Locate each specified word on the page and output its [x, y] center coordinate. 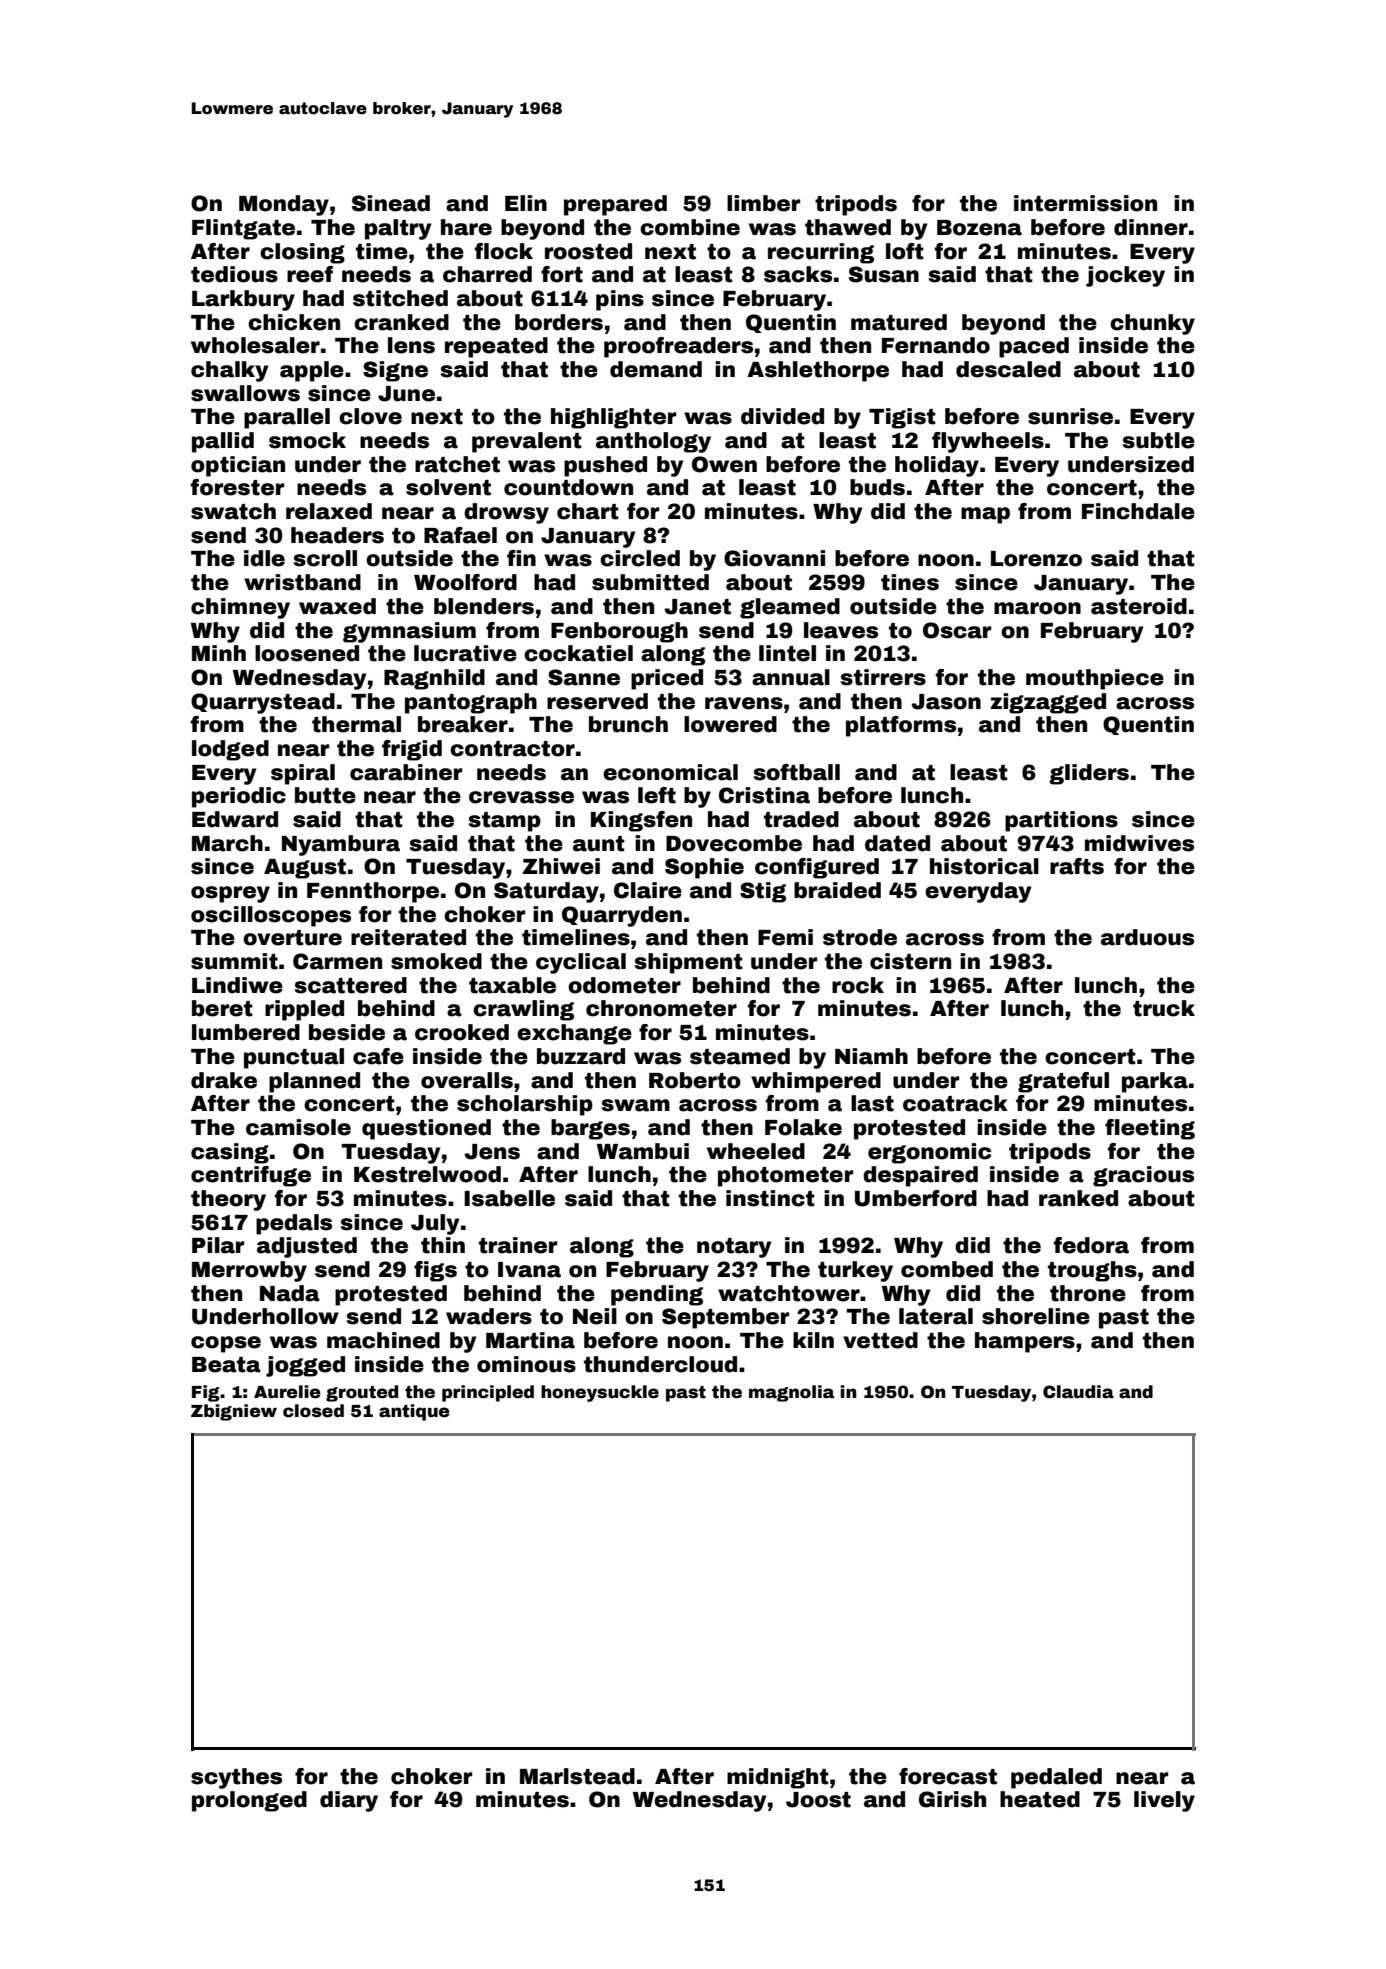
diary [349, 1801]
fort [562, 274]
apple [312, 371]
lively [1164, 1801]
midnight [778, 1778]
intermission [1085, 203]
